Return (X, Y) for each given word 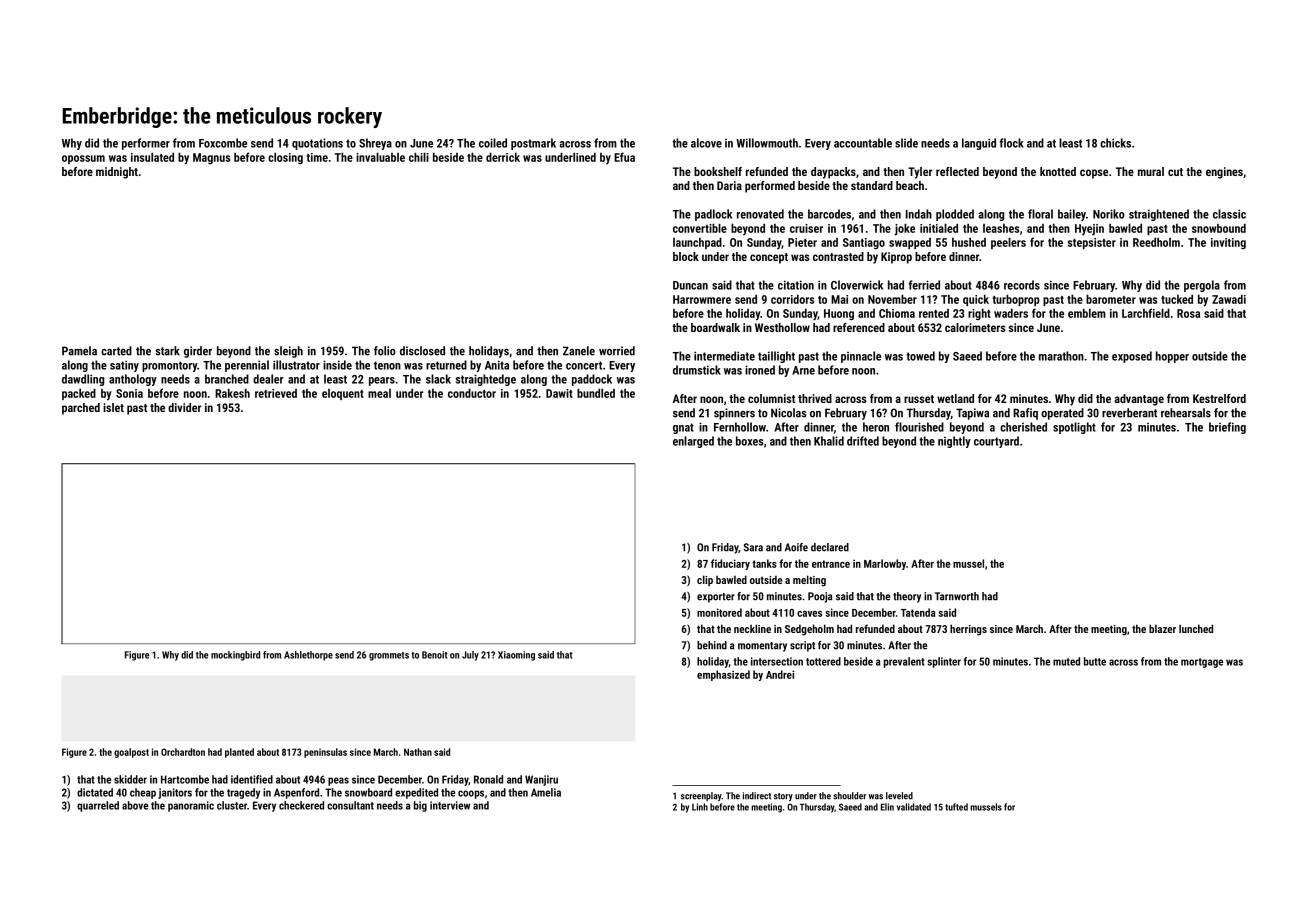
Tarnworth (957, 596)
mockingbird (235, 656)
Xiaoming (516, 656)
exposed (1132, 357)
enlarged (693, 442)
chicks (1115, 143)
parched (81, 409)
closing (285, 158)
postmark (533, 144)
